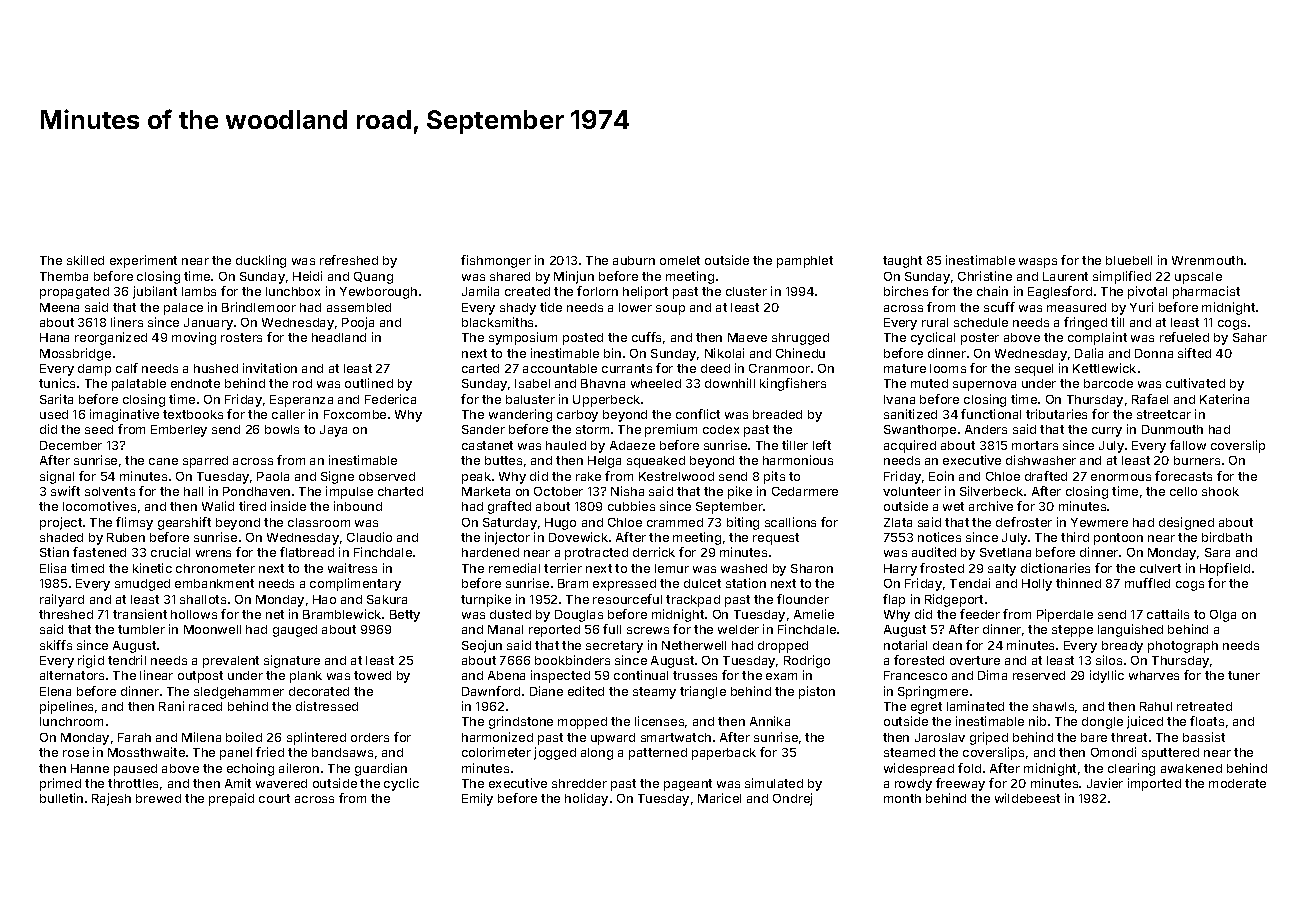  I want to click on Christine, so click(985, 276).
